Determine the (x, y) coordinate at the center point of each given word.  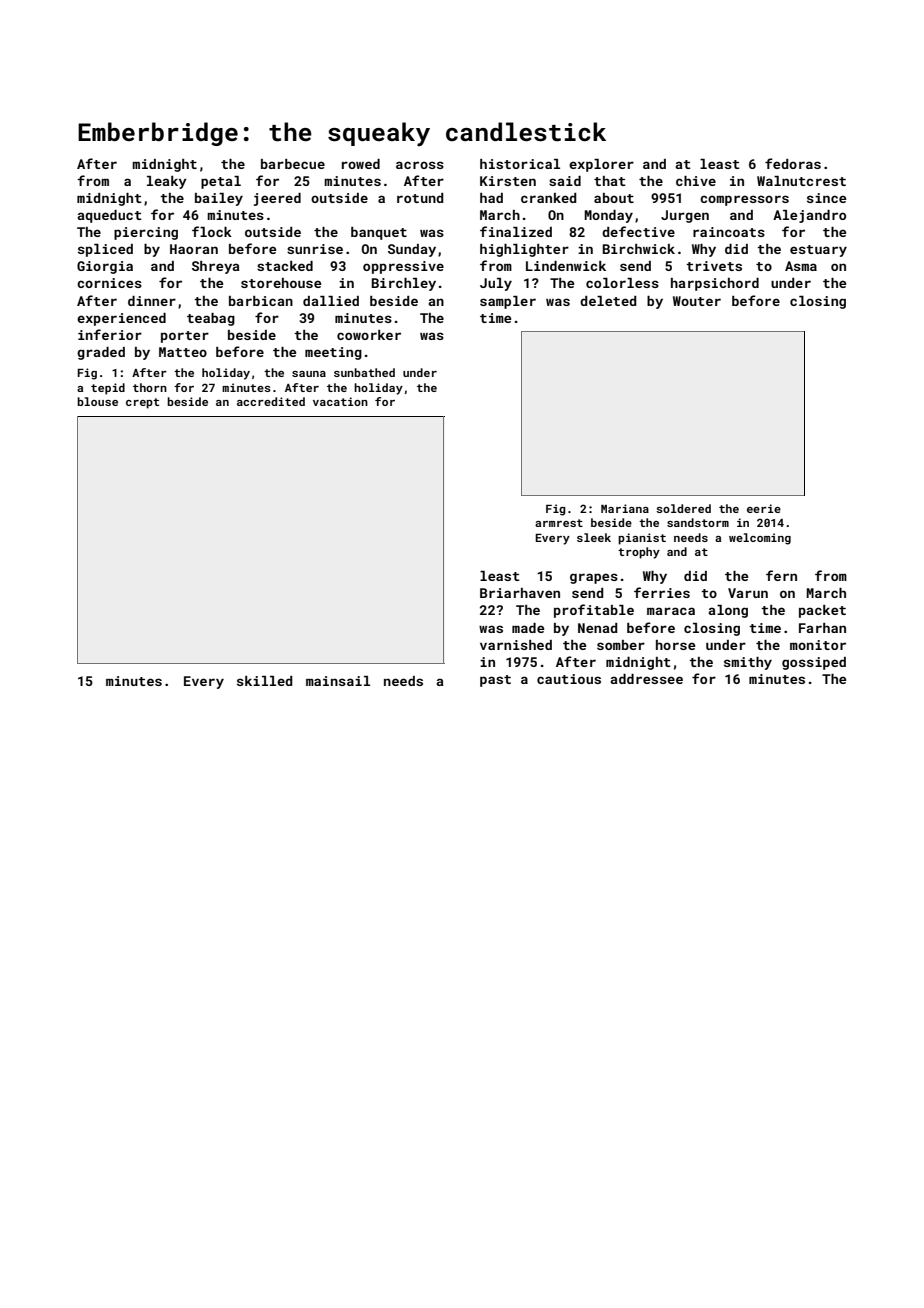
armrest (559, 523)
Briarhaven (520, 593)
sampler (508, 302)
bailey (219, 199)
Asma (801, 266)
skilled (265, 681)
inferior (110, 334)
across (420, 165)
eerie (764, 508)
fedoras (793, 163)
